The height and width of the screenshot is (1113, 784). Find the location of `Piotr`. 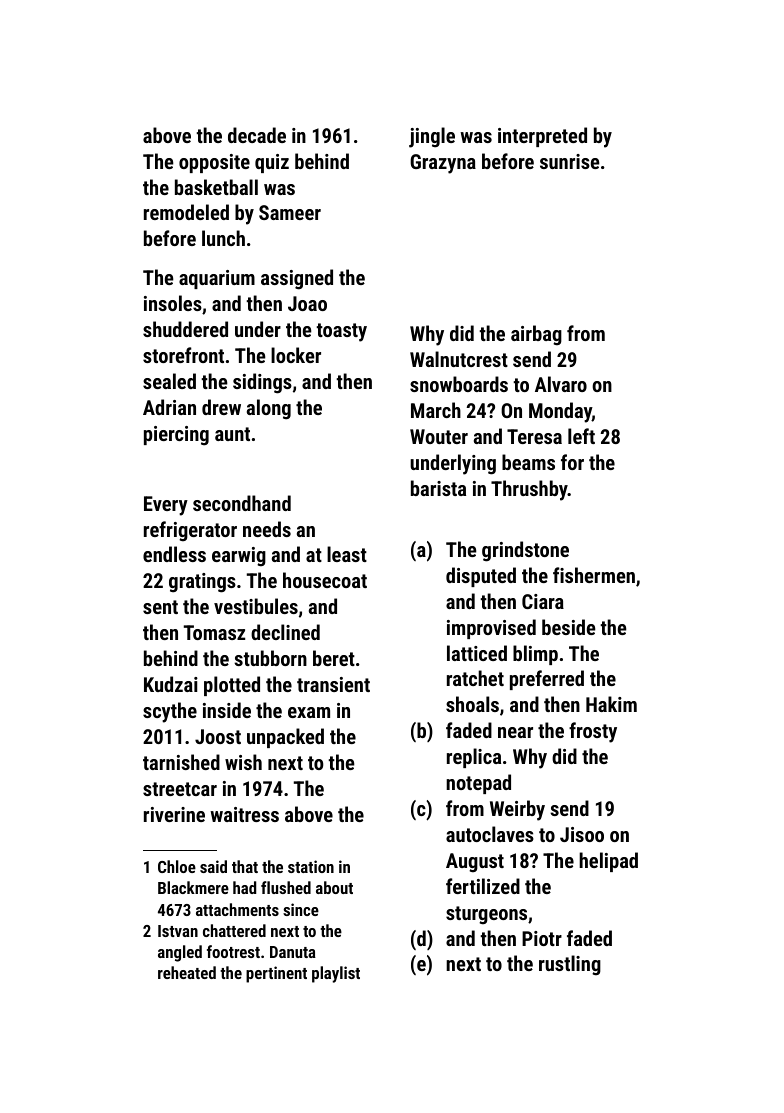

Piotr is located at coordinates (542, 938).
